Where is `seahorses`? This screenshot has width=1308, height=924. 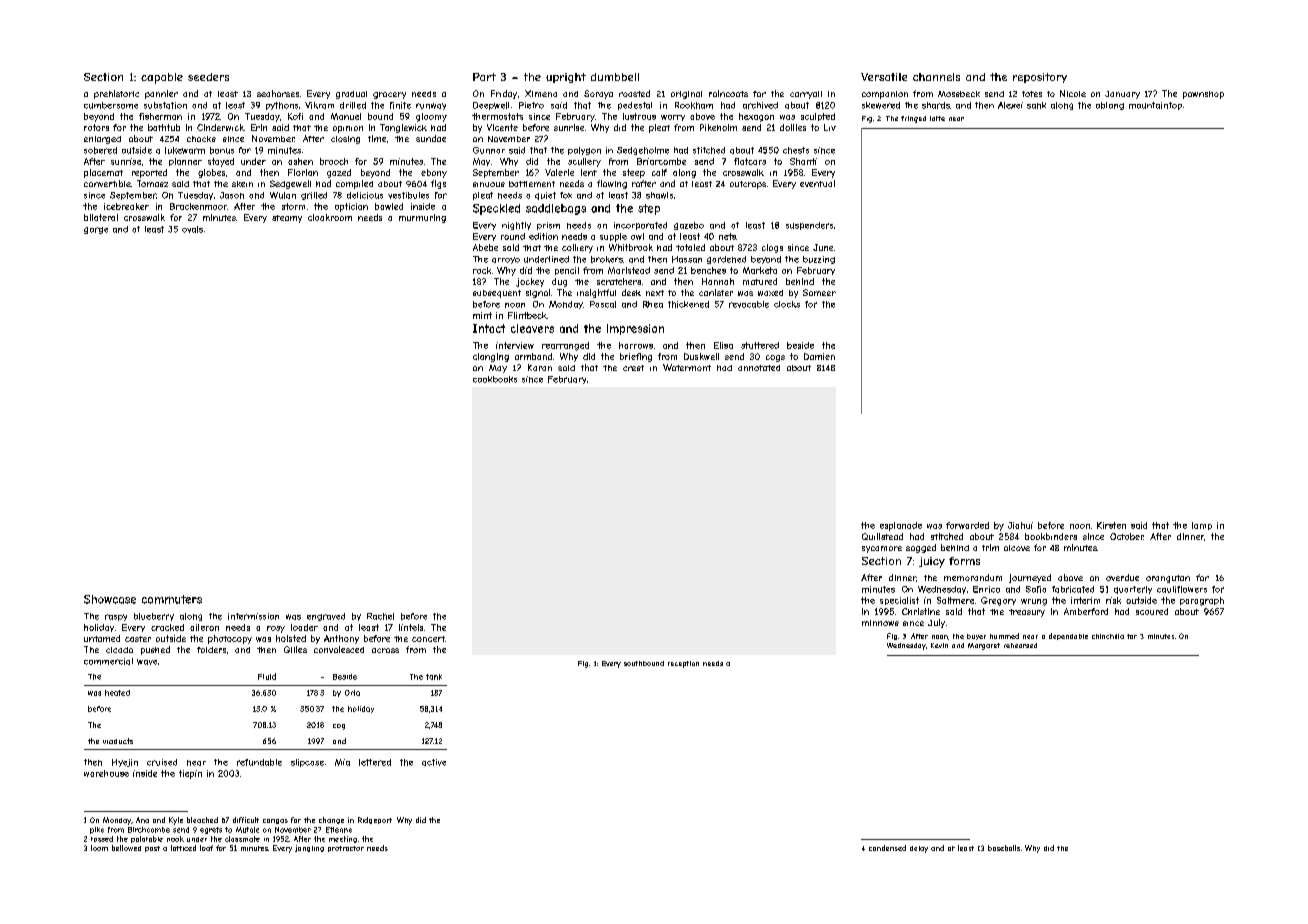 seahorses is located at coordinates (278, 93).
